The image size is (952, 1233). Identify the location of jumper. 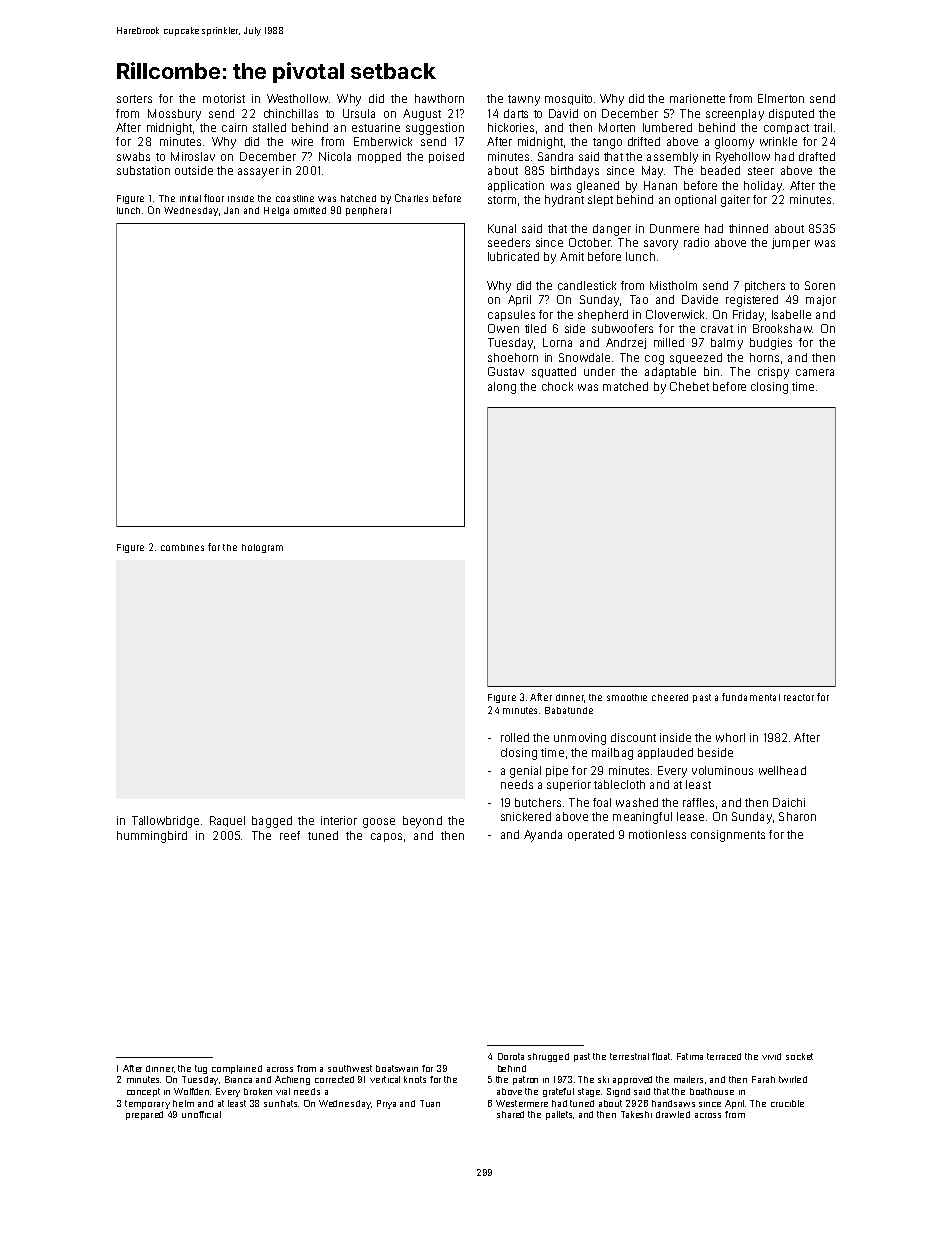
(791, 243).
